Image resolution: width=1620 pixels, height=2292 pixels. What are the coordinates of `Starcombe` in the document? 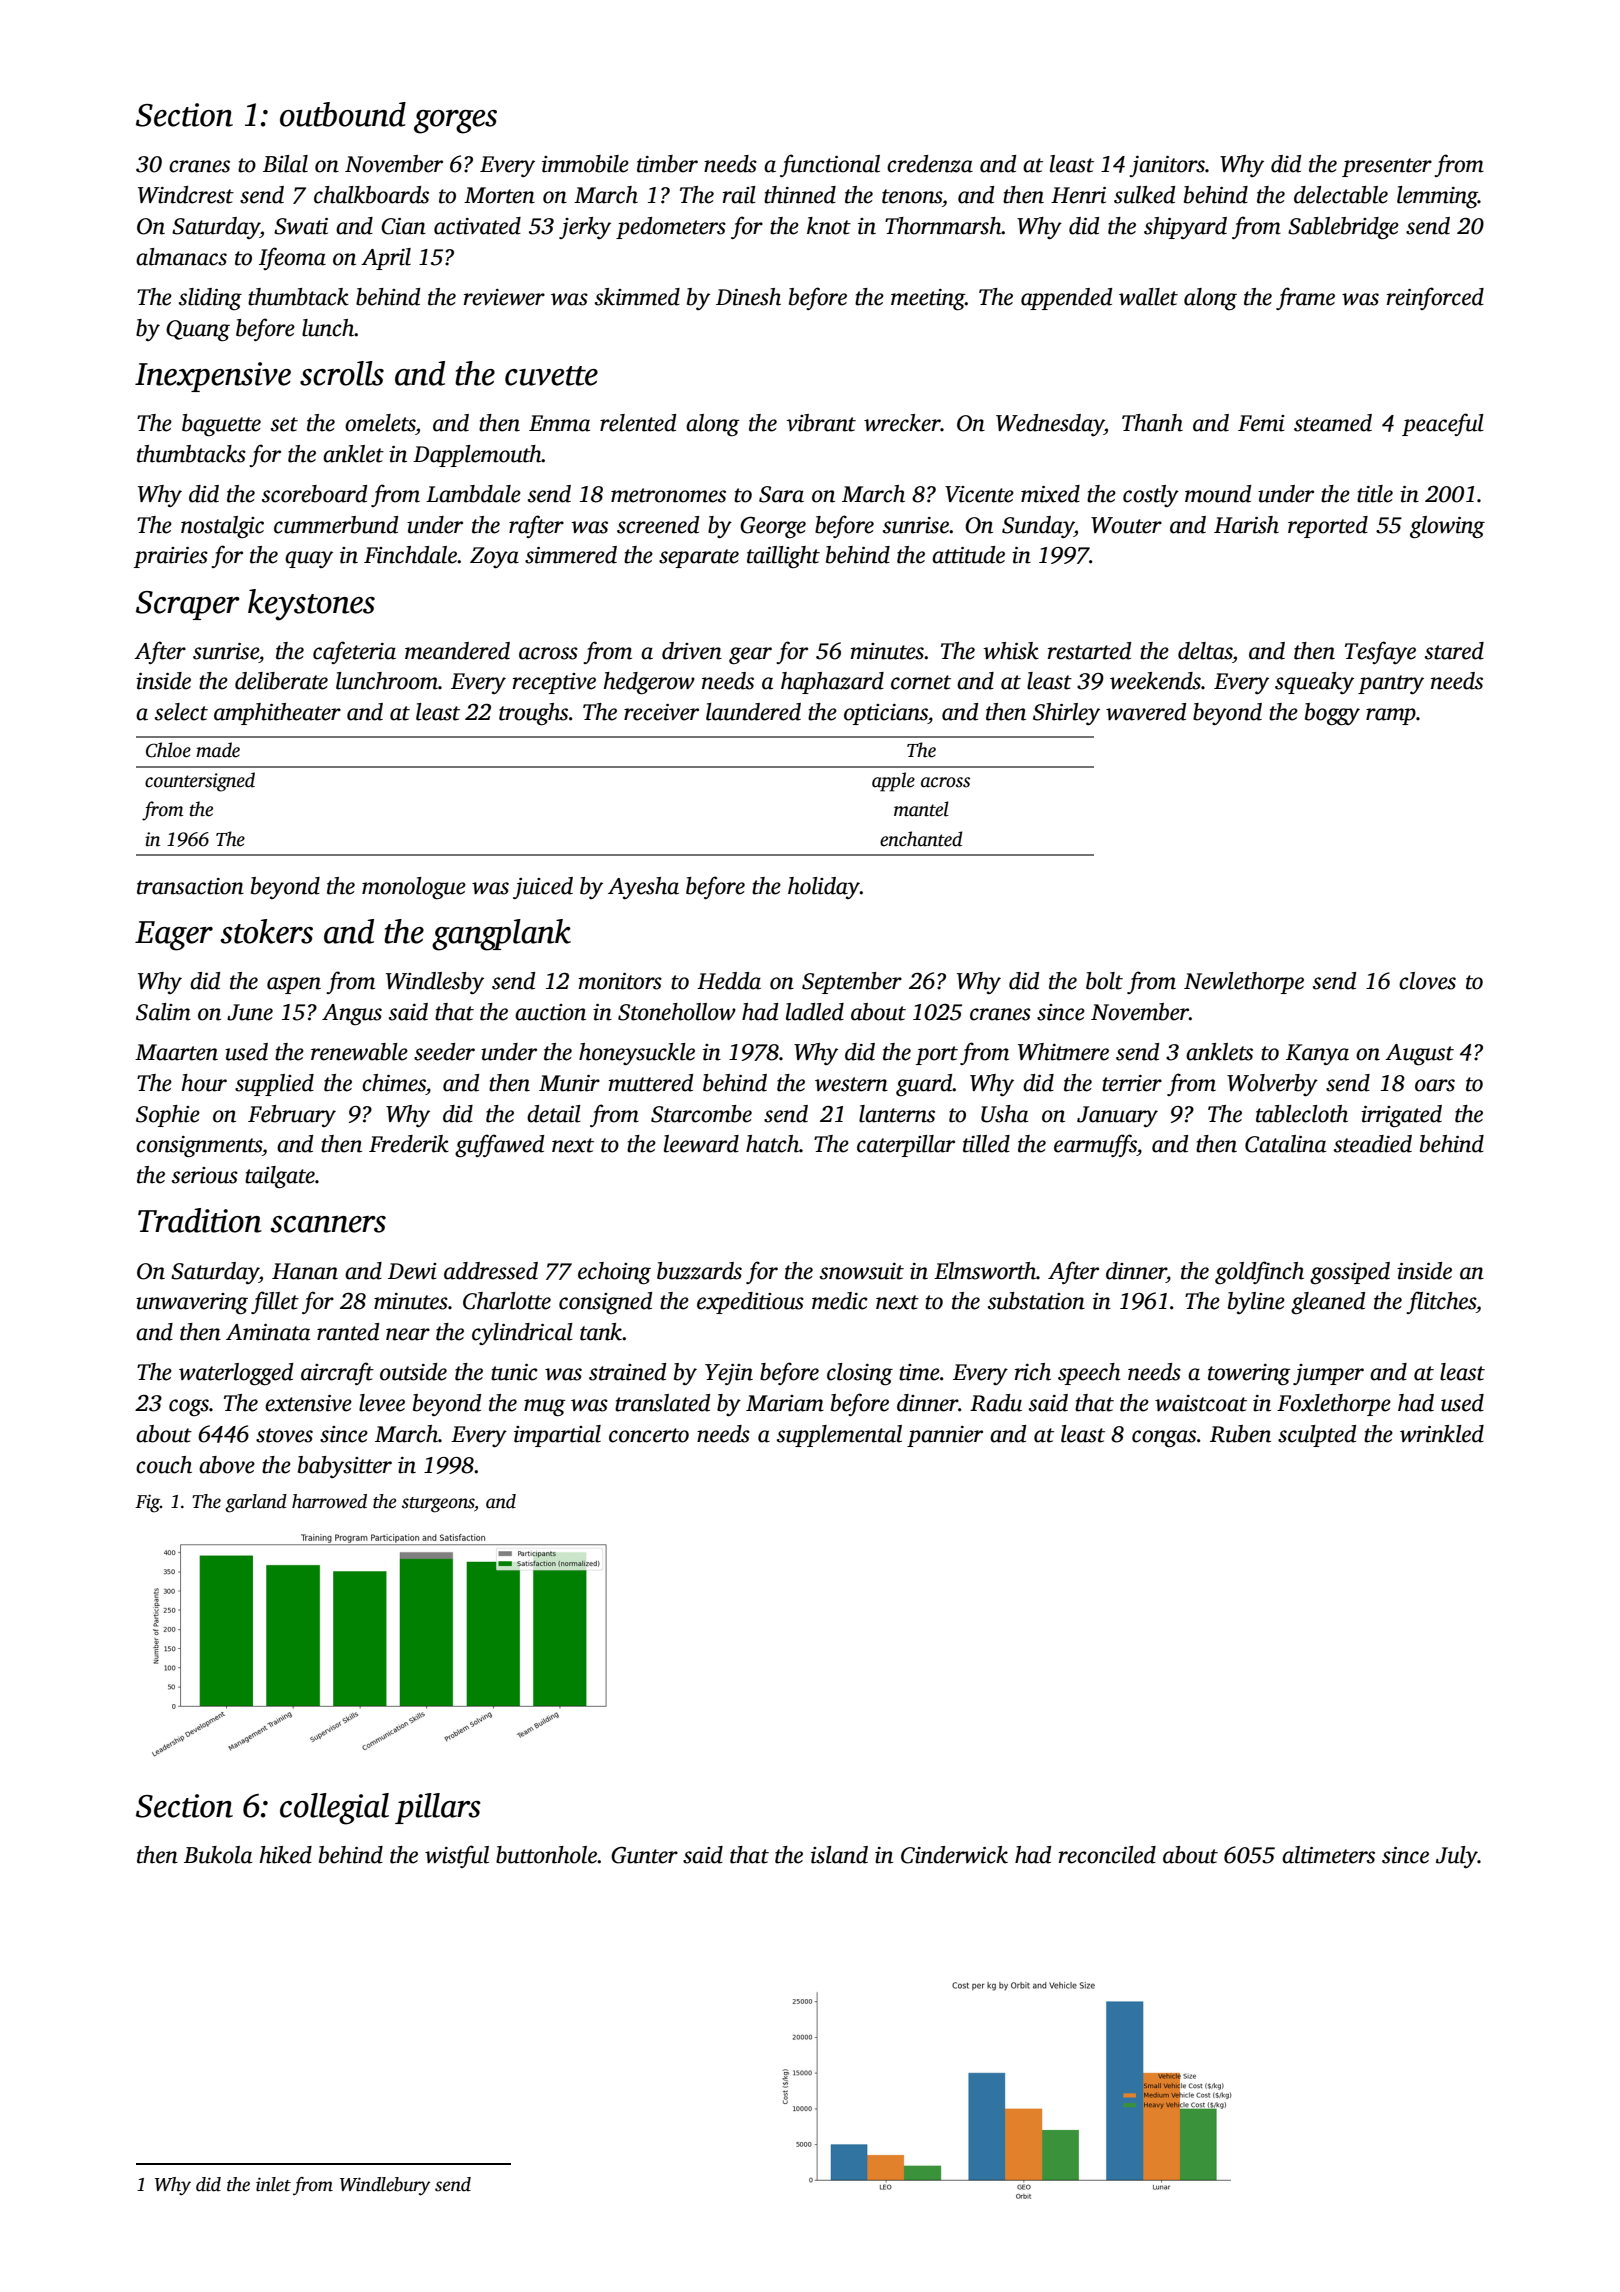 It's located at (701, 1114).
